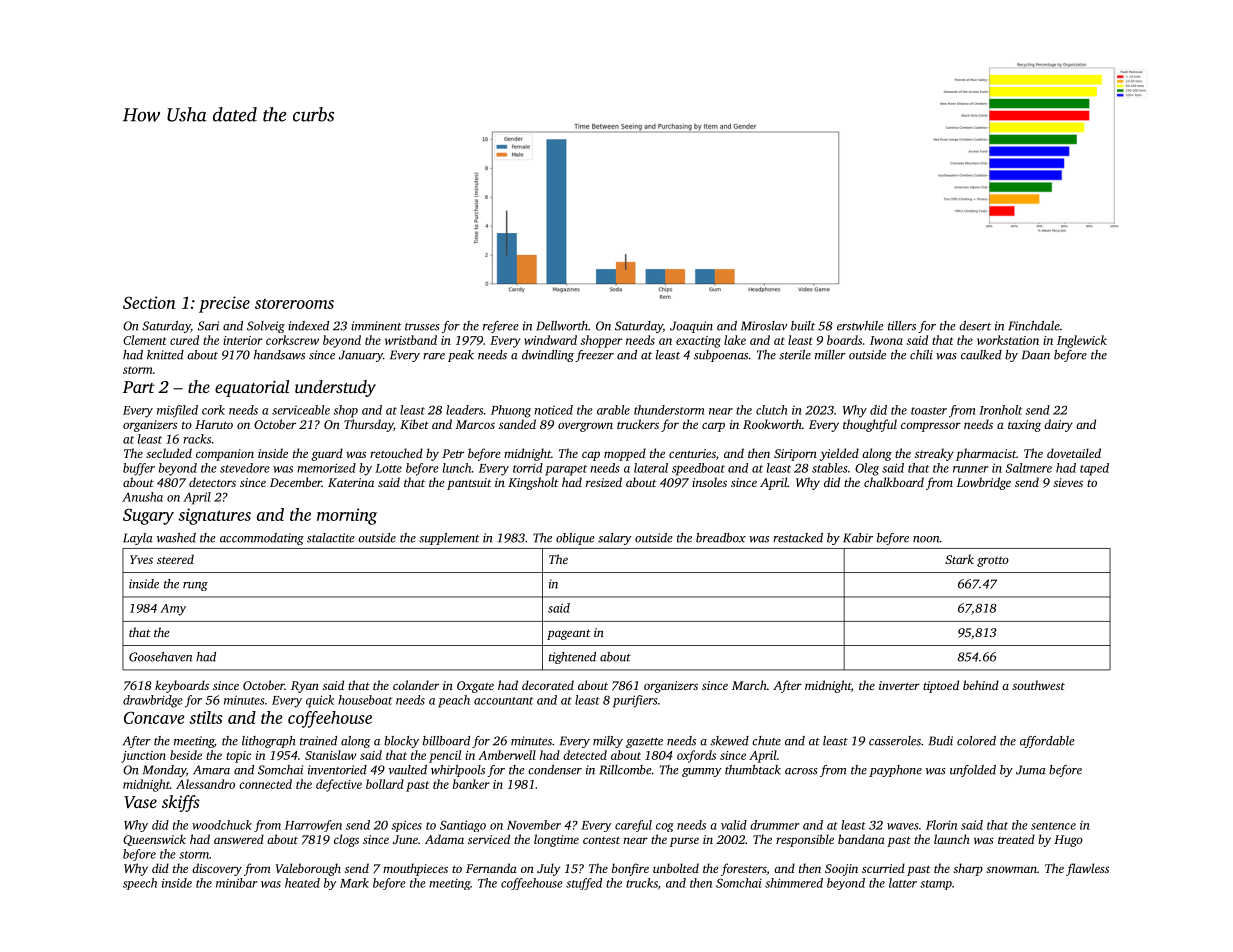 Image resolution: width=1233 pixels, height=952 pixels. I want to click on Mark, so click(354, 883).
